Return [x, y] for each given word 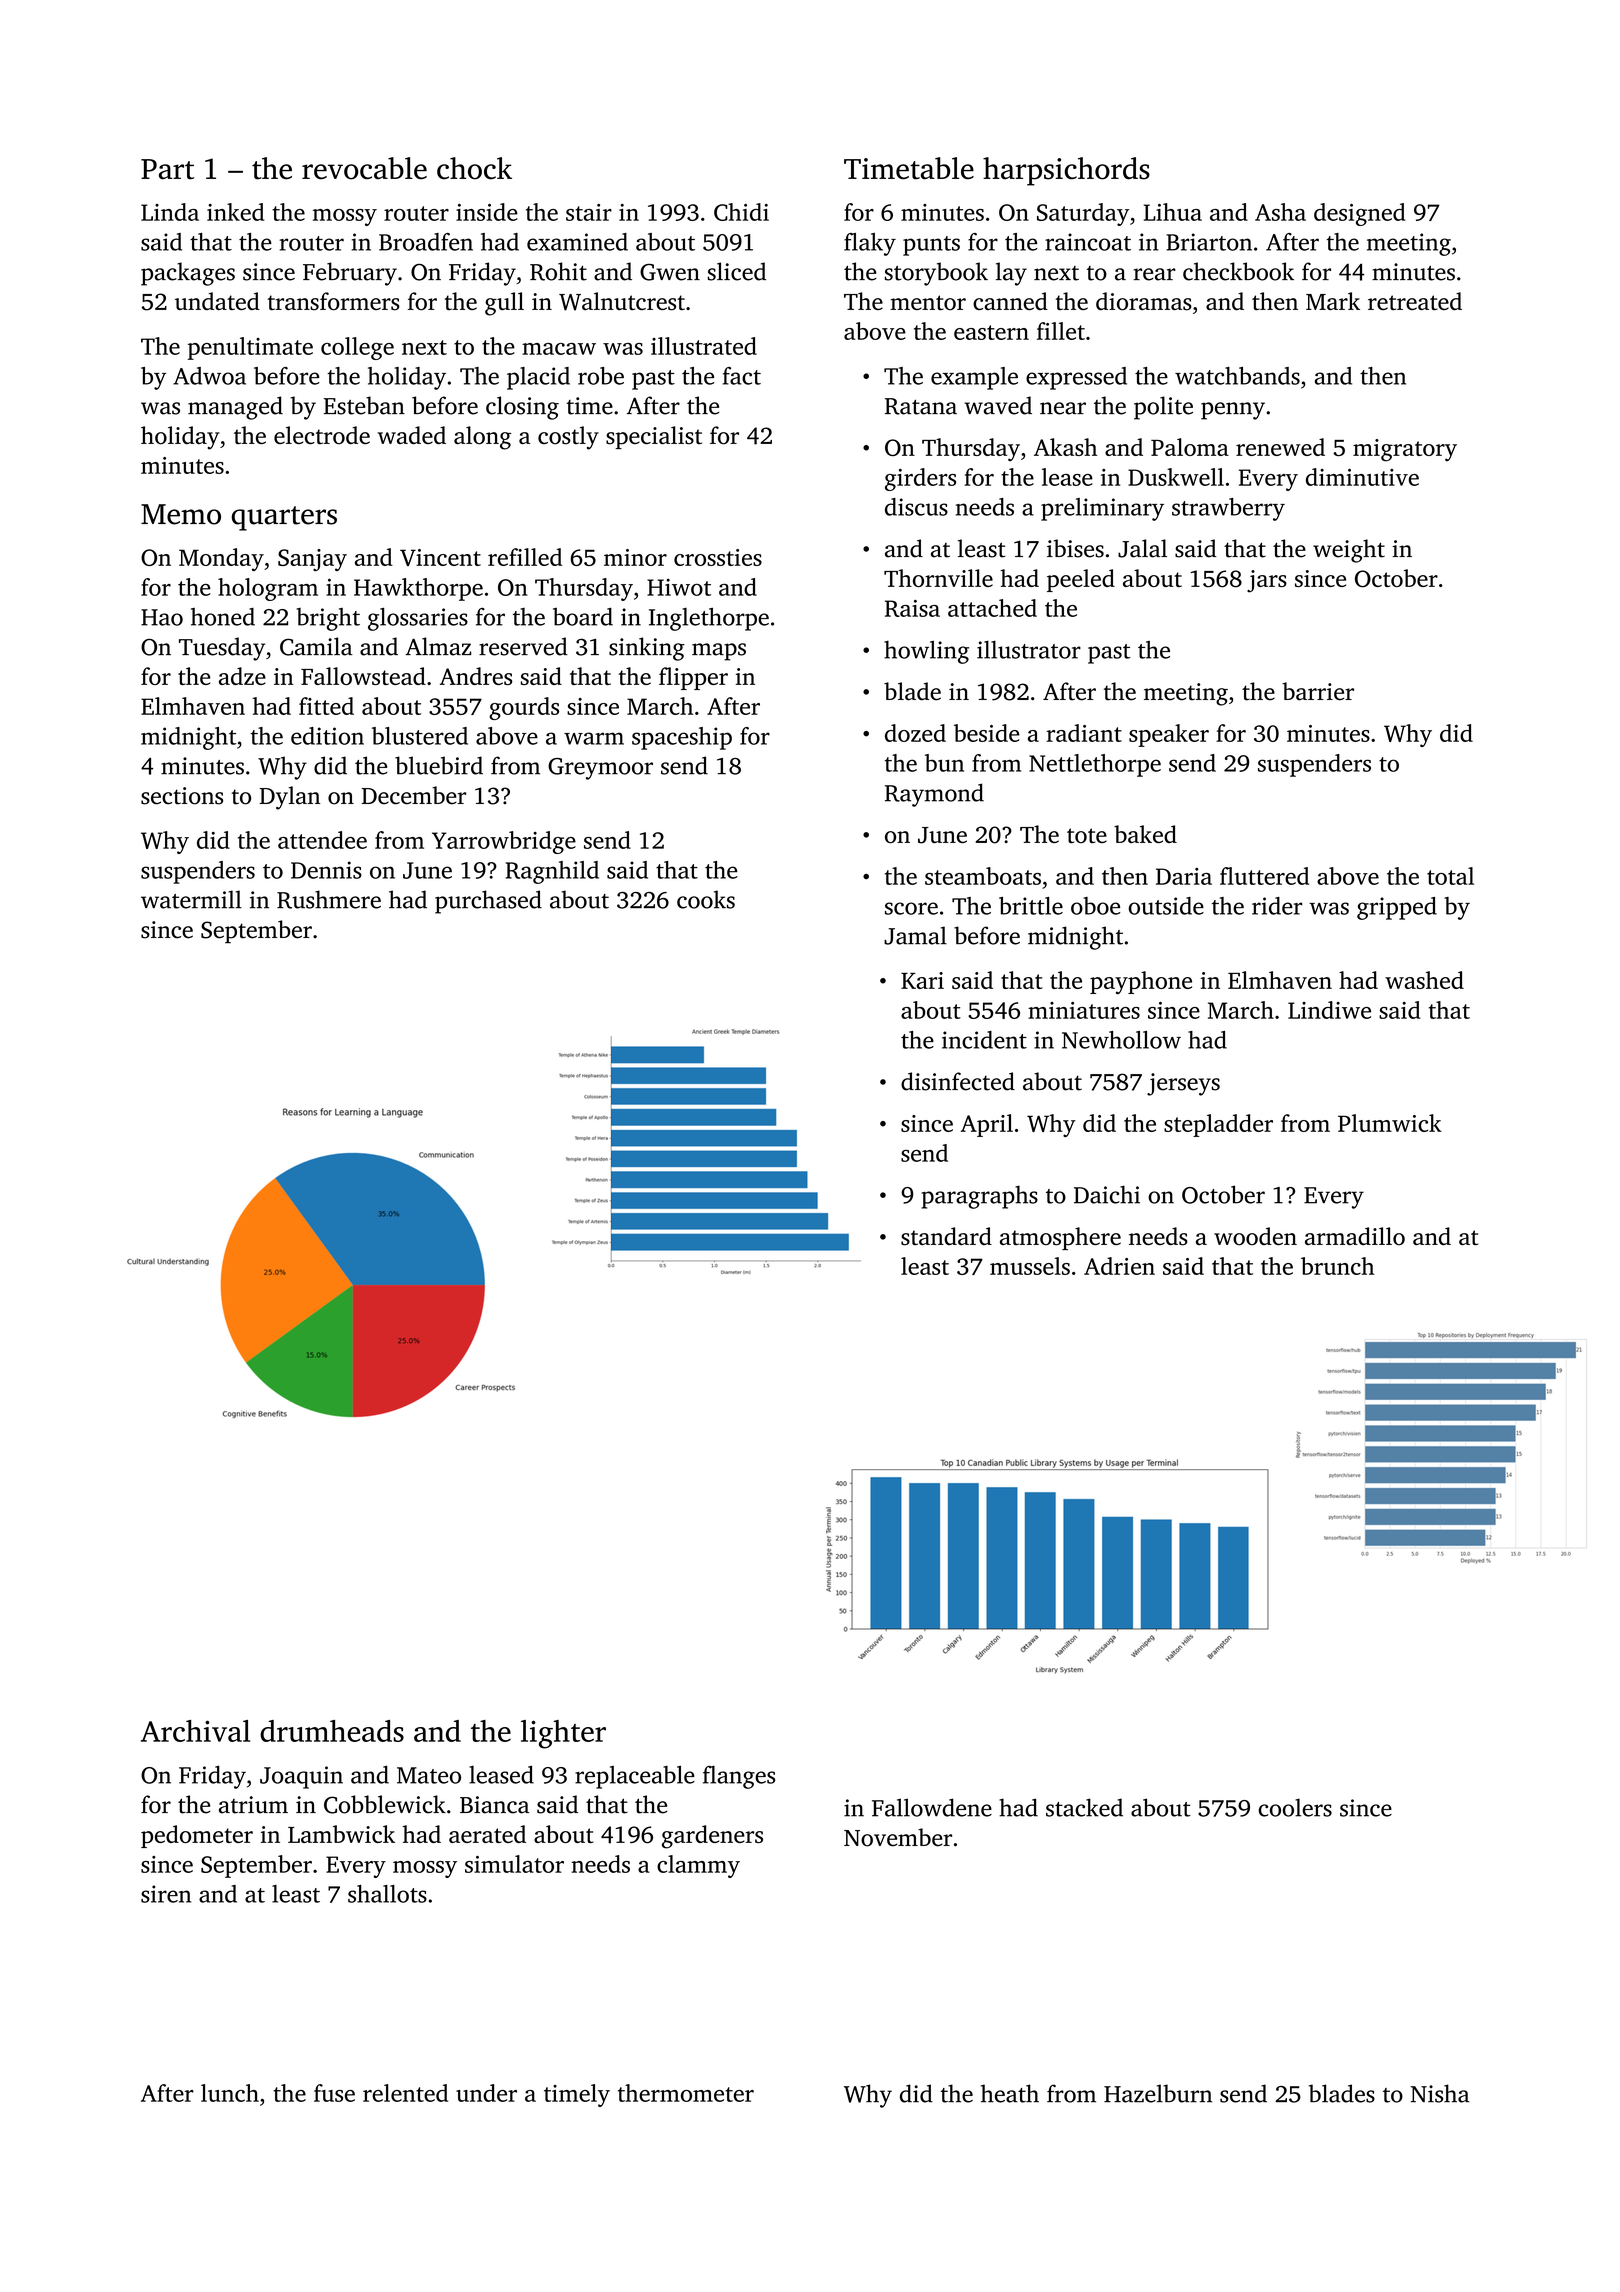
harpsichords [1066, 171]
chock [474, 168]
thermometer [686, 2093]
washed [1424, 980]
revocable [364, 168]
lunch [230, 2093]
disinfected [958, 1081]
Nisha [1440, 2093]
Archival [195, 1731]
